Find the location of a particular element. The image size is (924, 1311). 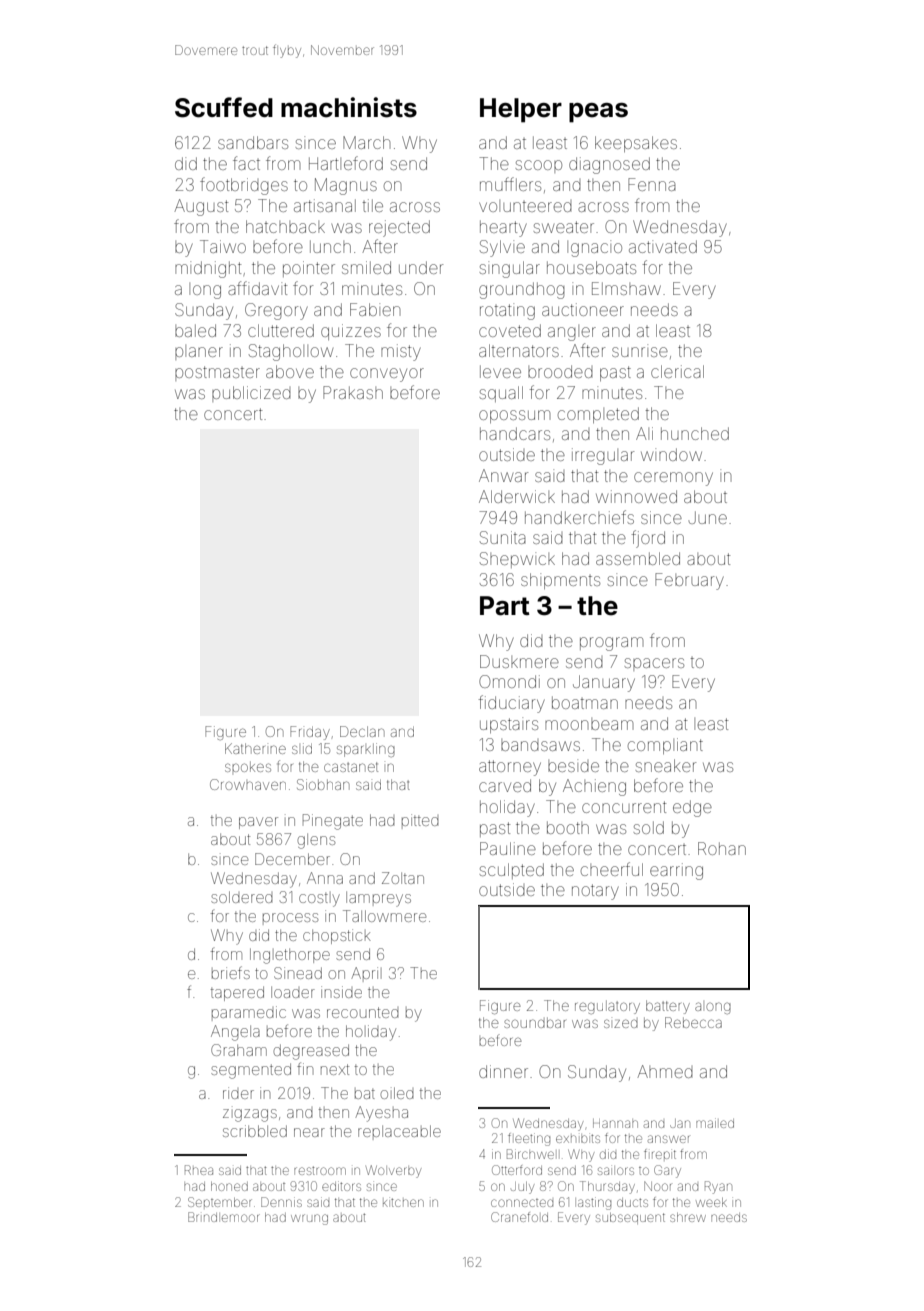

Cranefold is located at coordinates (519, 1217).
